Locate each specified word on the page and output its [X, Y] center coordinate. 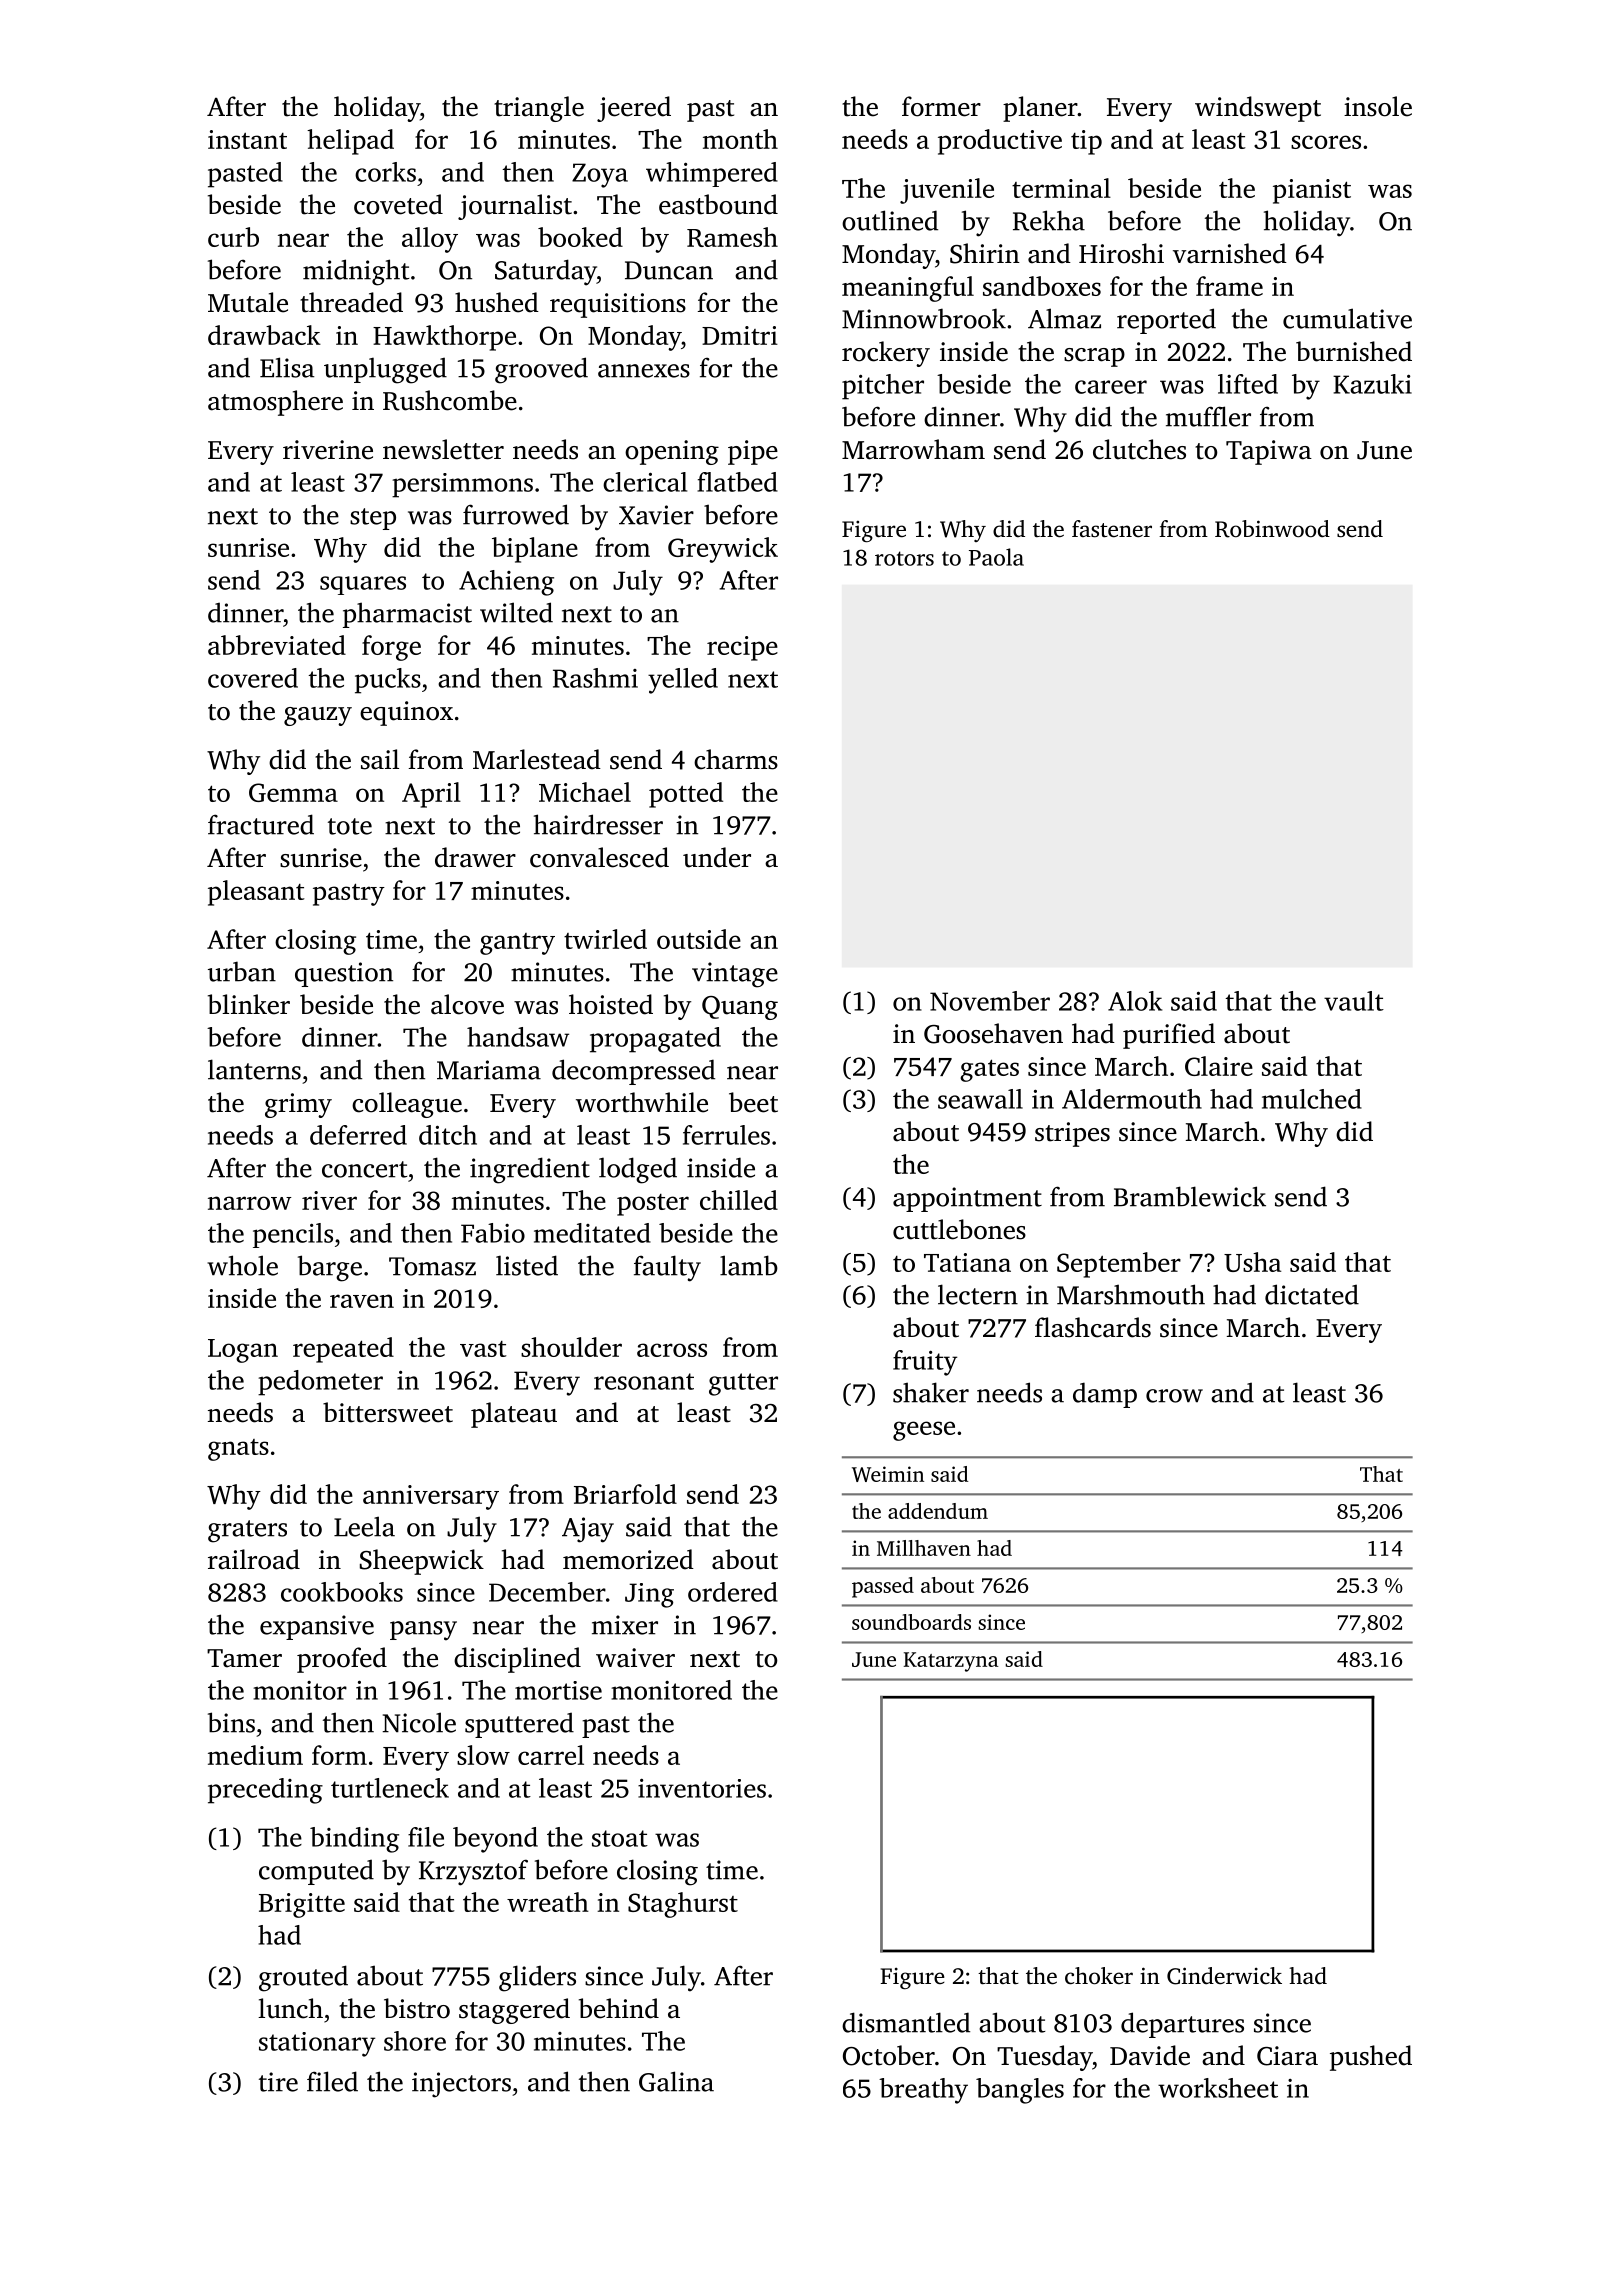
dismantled [906, 2022]
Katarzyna [951, 1662]
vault [1354, 1001]
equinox [406, 713]
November [990, 1001]
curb [233, 237]
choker [1099, 1976]
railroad [254, 1559]
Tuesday [1045, 2058]
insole [1378, 106]
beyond [495, 1840]
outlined [890, 220]
